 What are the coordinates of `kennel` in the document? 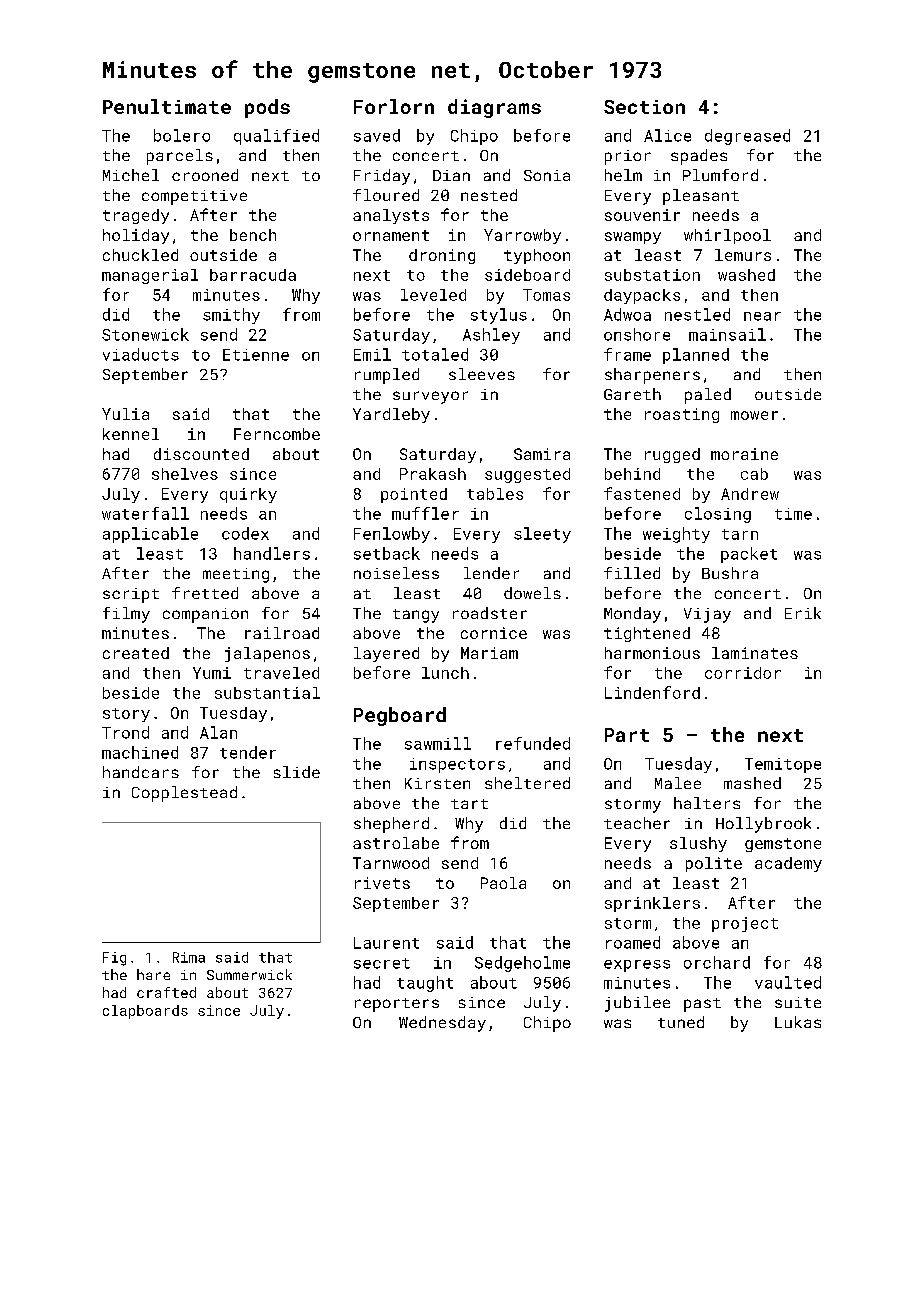 It's located at (131, 434).
